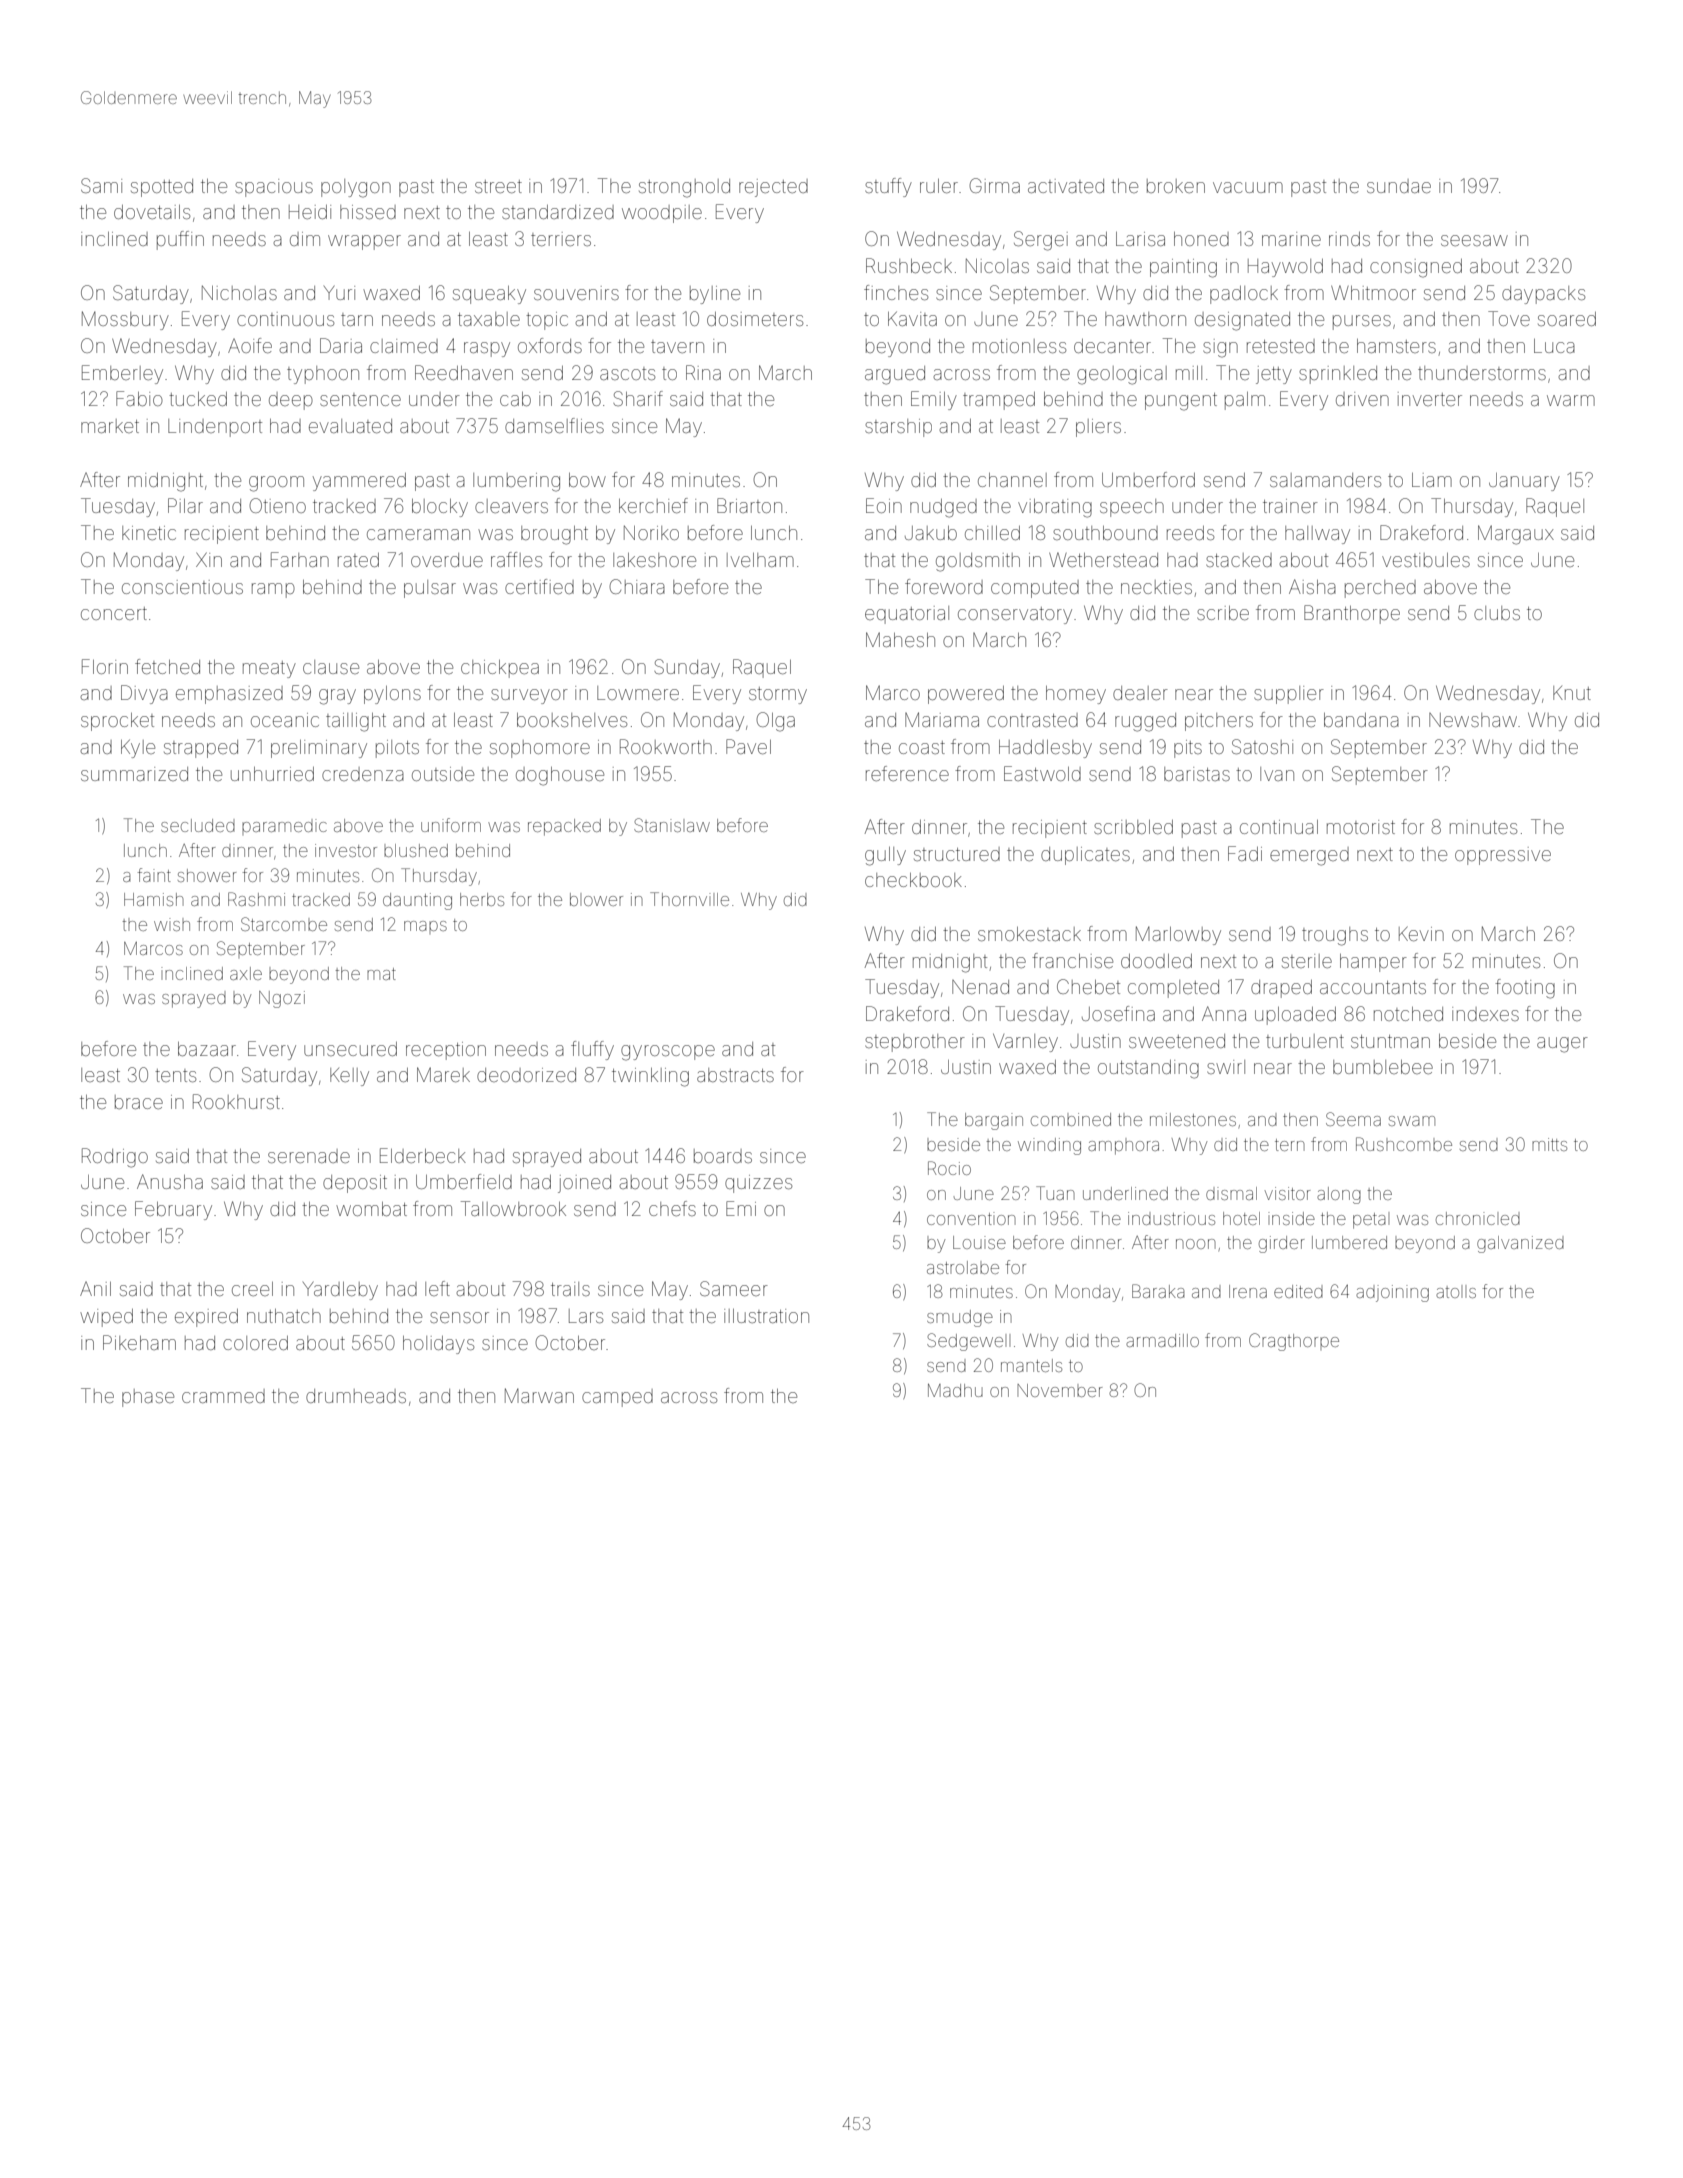 Image resolution: width=1683 pixels, height=2178 pixels. What do you see at coordinates (755, 319) in the image?
I see `dosimeters` at bounding box center [755, 319].
